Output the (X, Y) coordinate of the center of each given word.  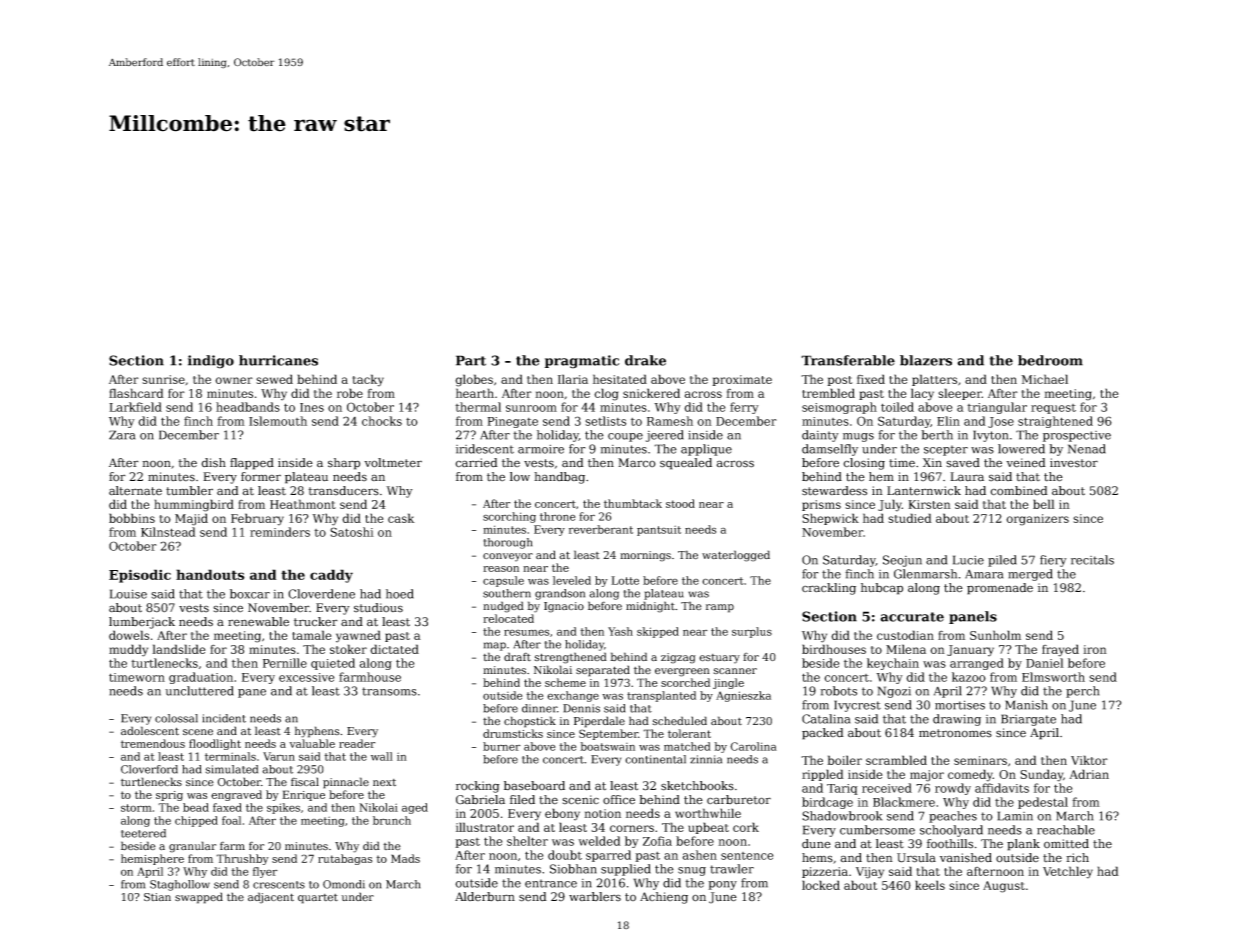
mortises (960, 705)
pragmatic (582, 362)
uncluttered (199, 691)
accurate (912, 617)
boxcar (250, 594)
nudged (503, 607)
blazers (926, 360)
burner (502, 746)
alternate (135, 491)
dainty (820, 436)
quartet (318, 899)
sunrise (163, 379)
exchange (573, 696)
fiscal (305, 782)
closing (864, 464)
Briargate (1028, 720)
